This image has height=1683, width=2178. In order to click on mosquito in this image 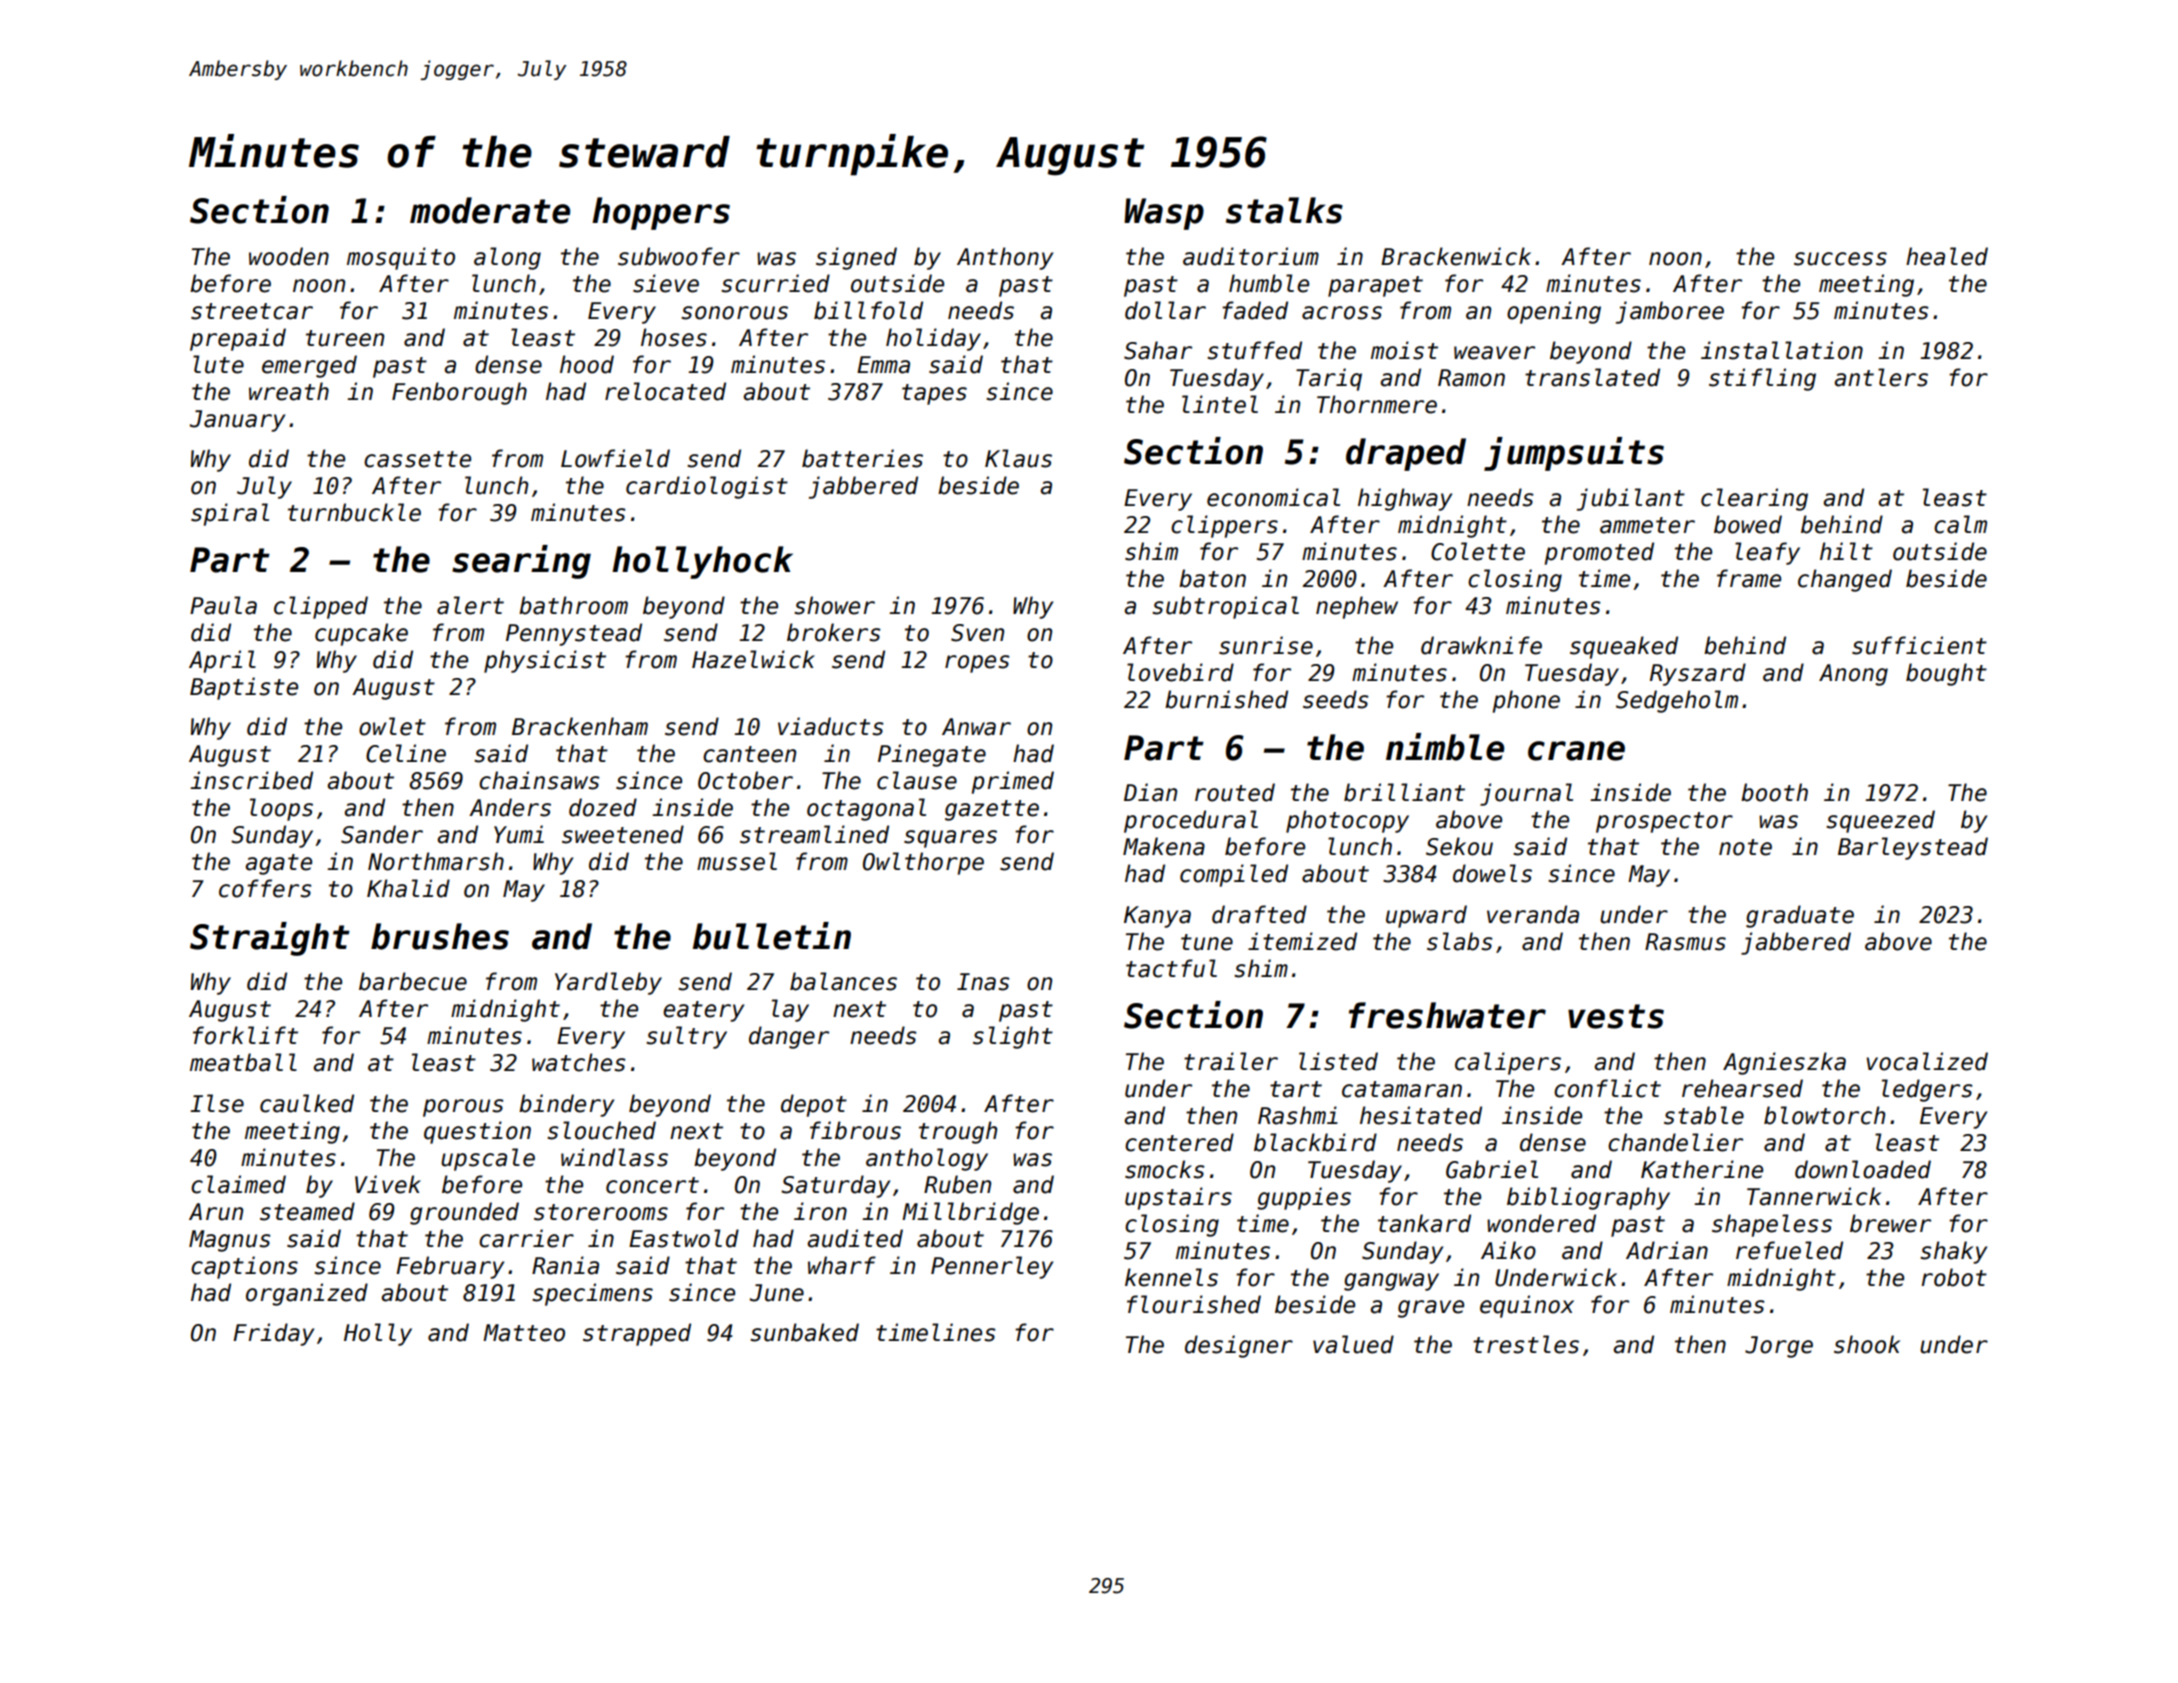, I will do `click(401, 258)`.
